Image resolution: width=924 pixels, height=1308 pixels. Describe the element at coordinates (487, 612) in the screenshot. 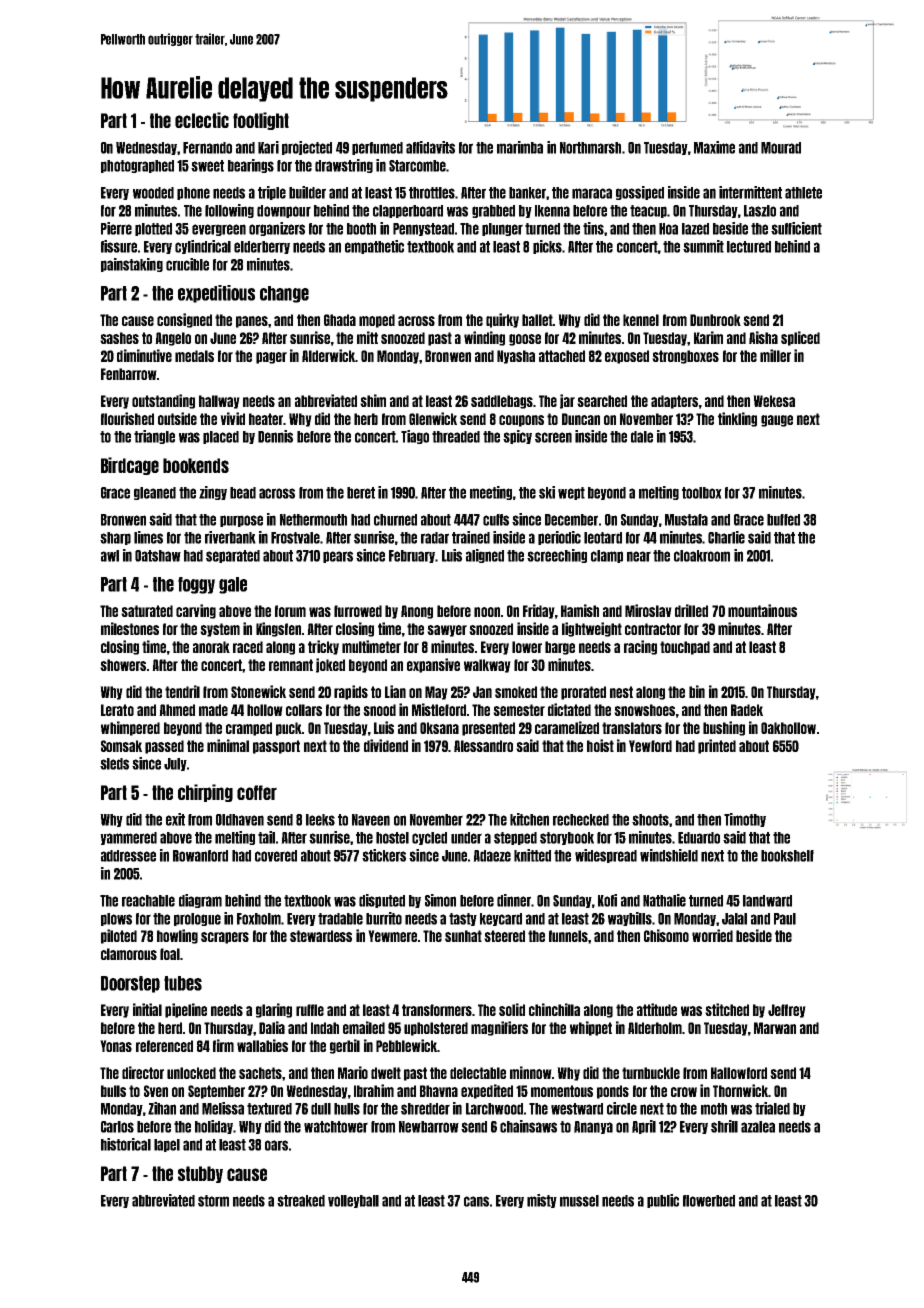

I see `noon` at that location.
